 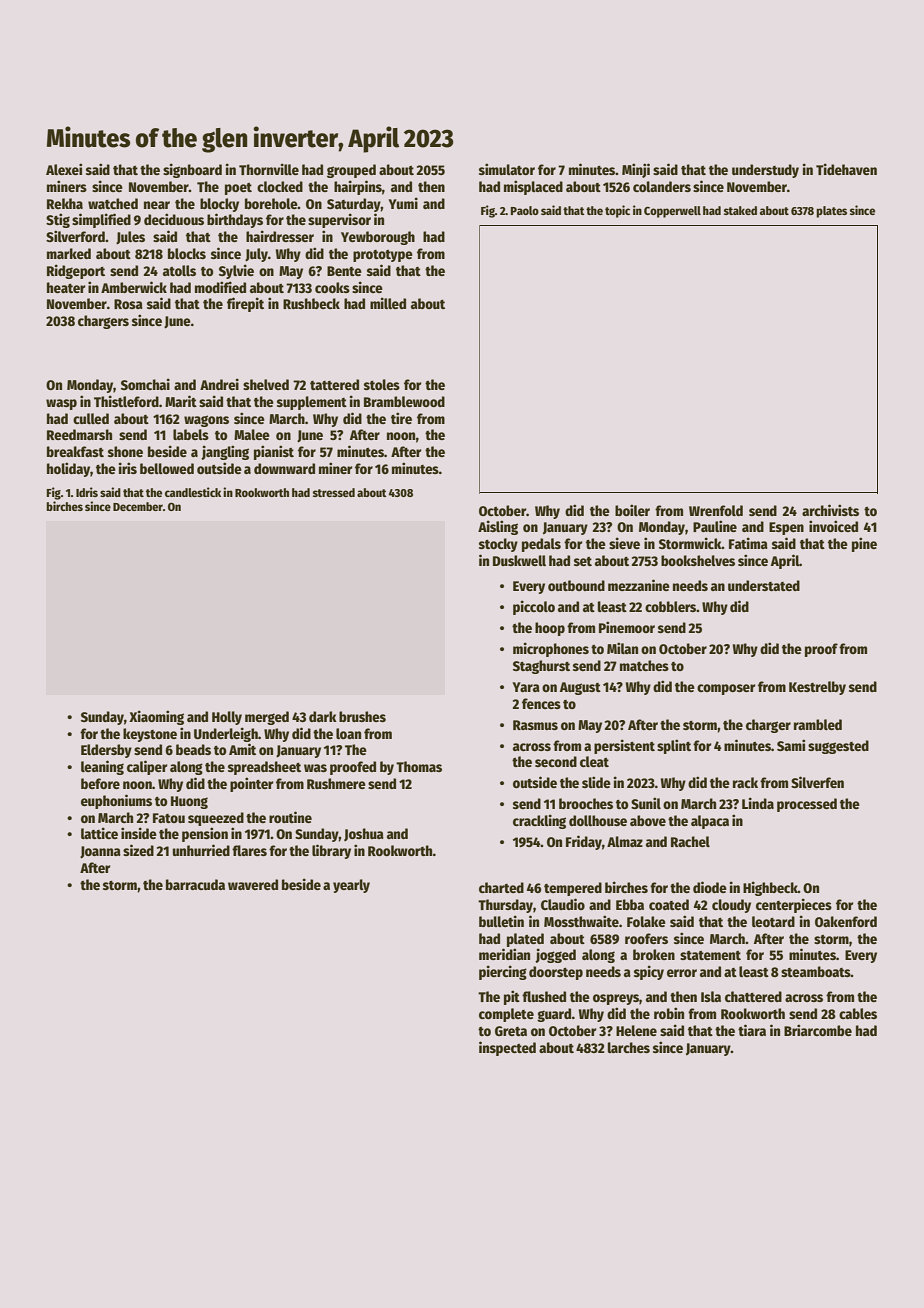 I want to click on December, so click(x=138, y=506).
